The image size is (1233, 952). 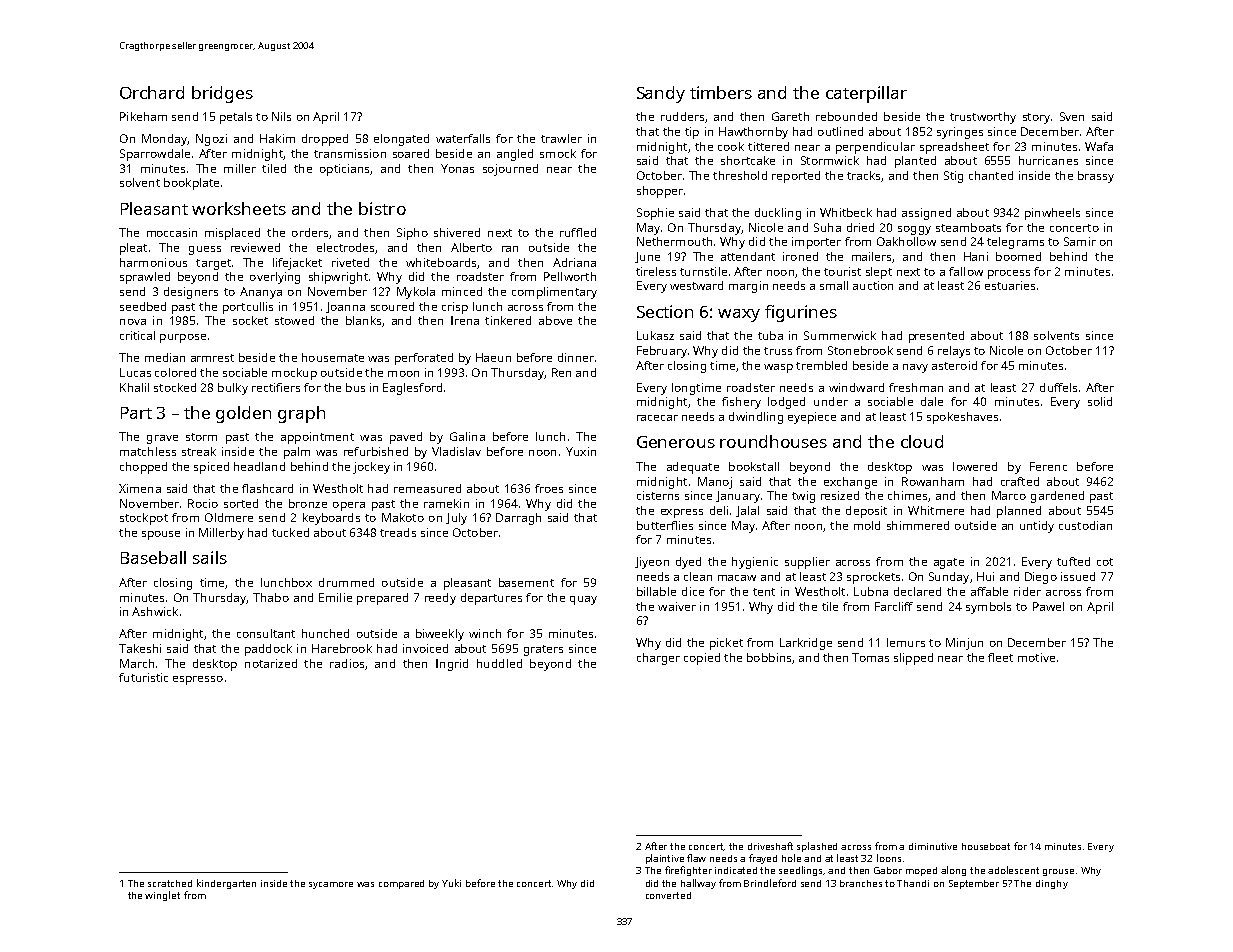 I want to click on Ingrid, so click(x=452, y=665).
